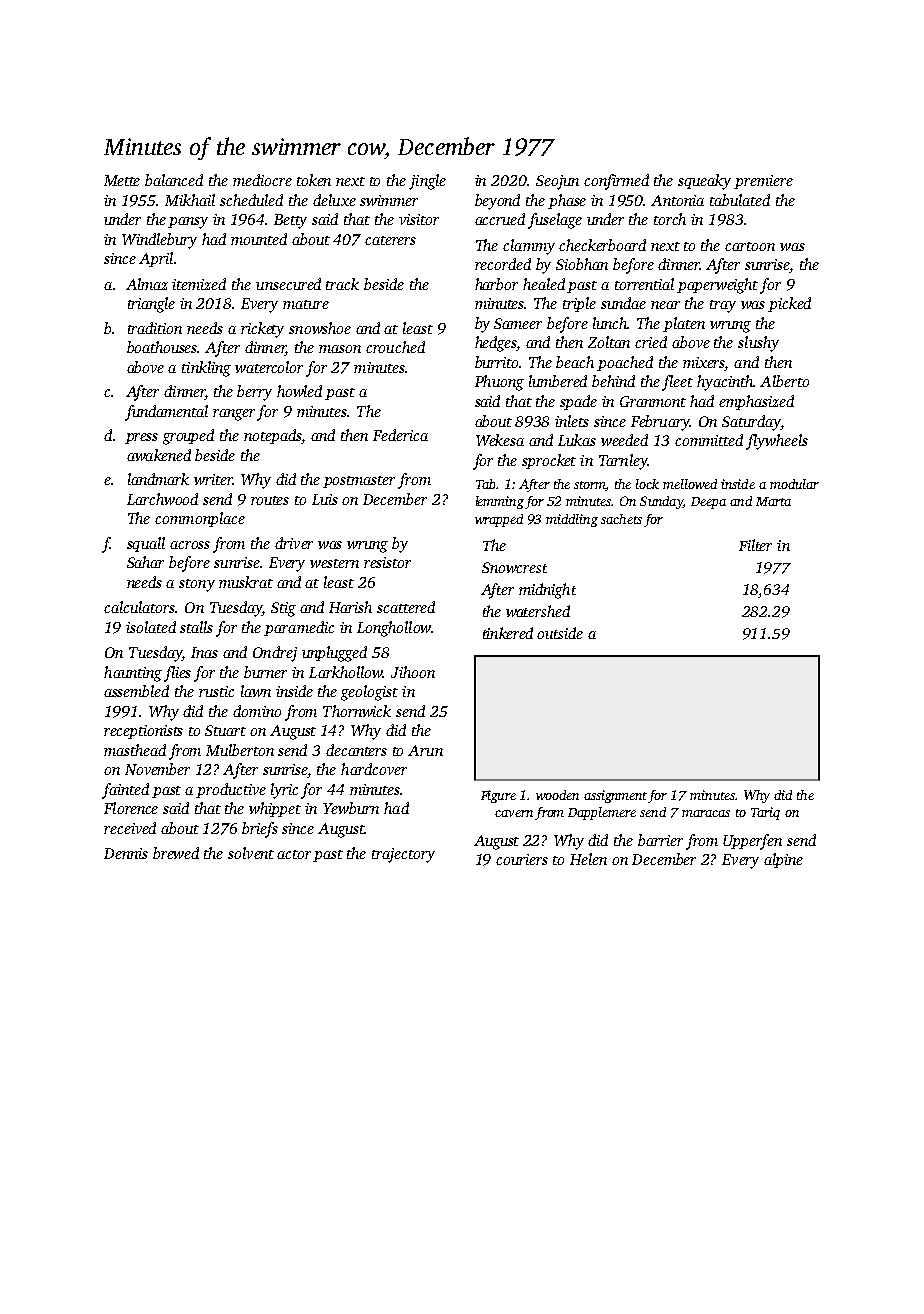 The width and height of the image is (924, 1314). What do you see at coordinates (427, 182) in the image?
I see `jingle` at bounding box center [427, 182].
